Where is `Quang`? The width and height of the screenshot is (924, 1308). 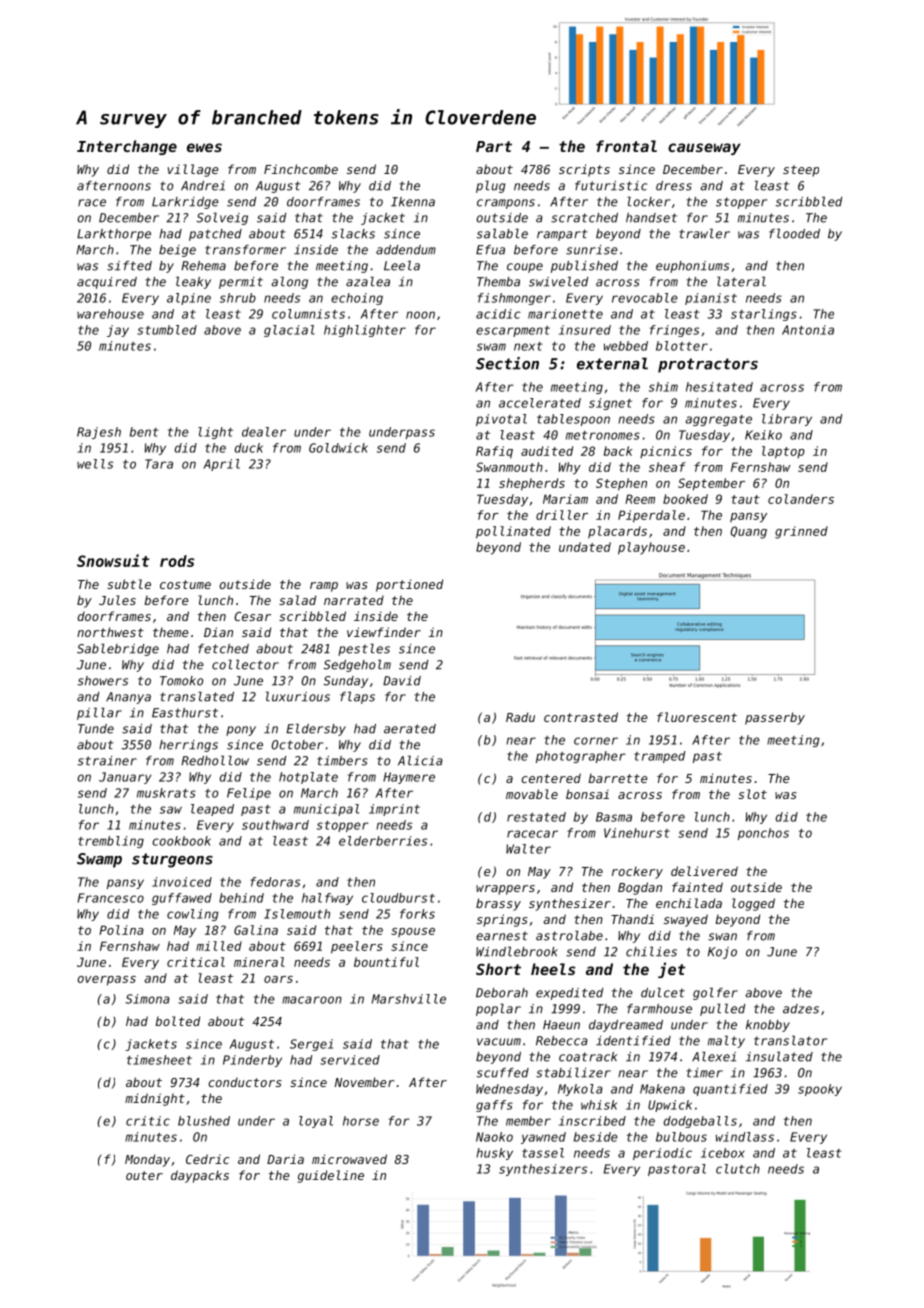
Quang is located at coordinates (749, 532).
